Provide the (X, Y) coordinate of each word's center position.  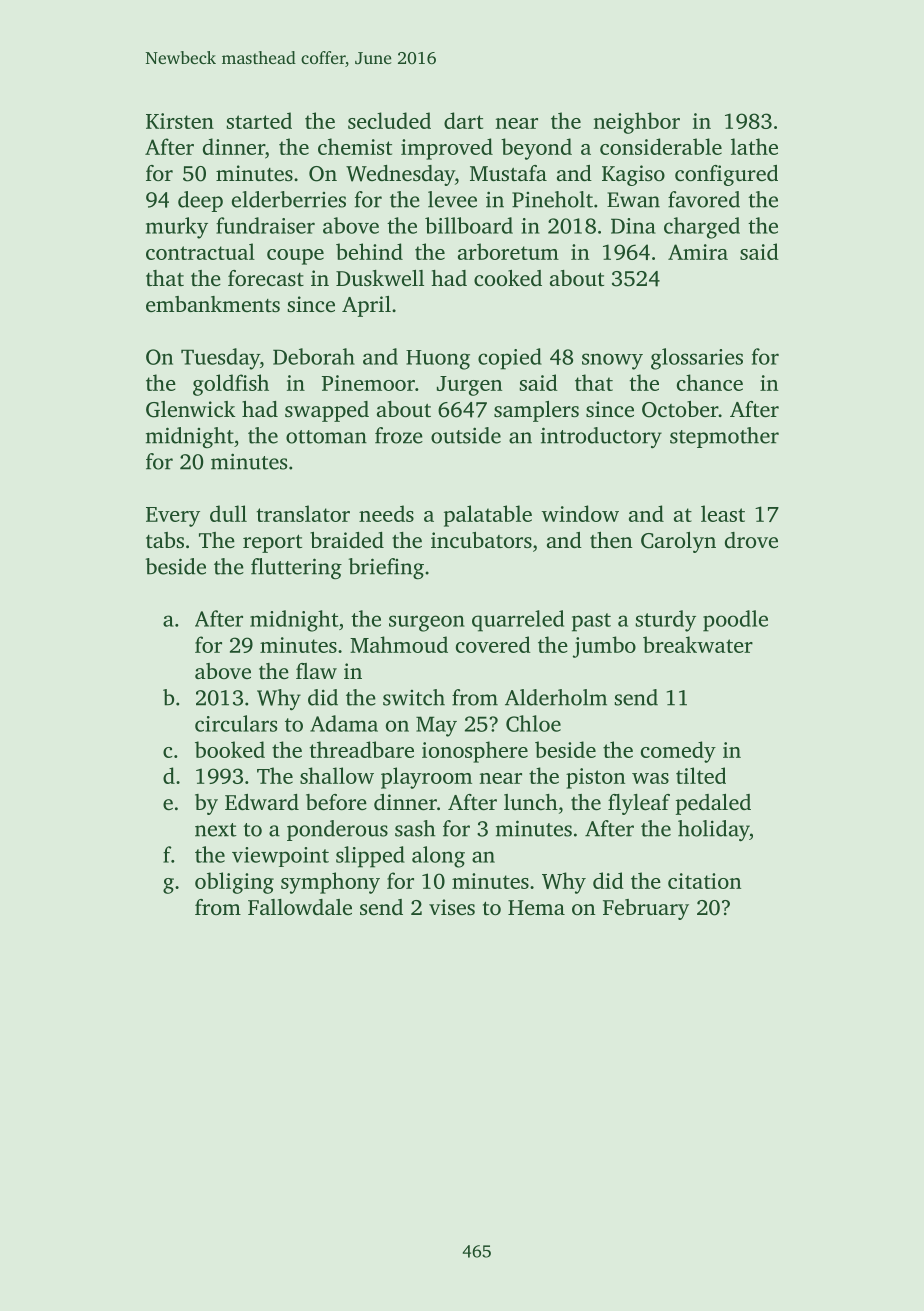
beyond (536, 149)
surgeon (427, 623)
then (611, 540)
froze (399, 435)
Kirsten (180, 121)
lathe (754, 146)
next (216, 830)
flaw (316, 671)
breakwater (698, 644)
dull (228, 513)
